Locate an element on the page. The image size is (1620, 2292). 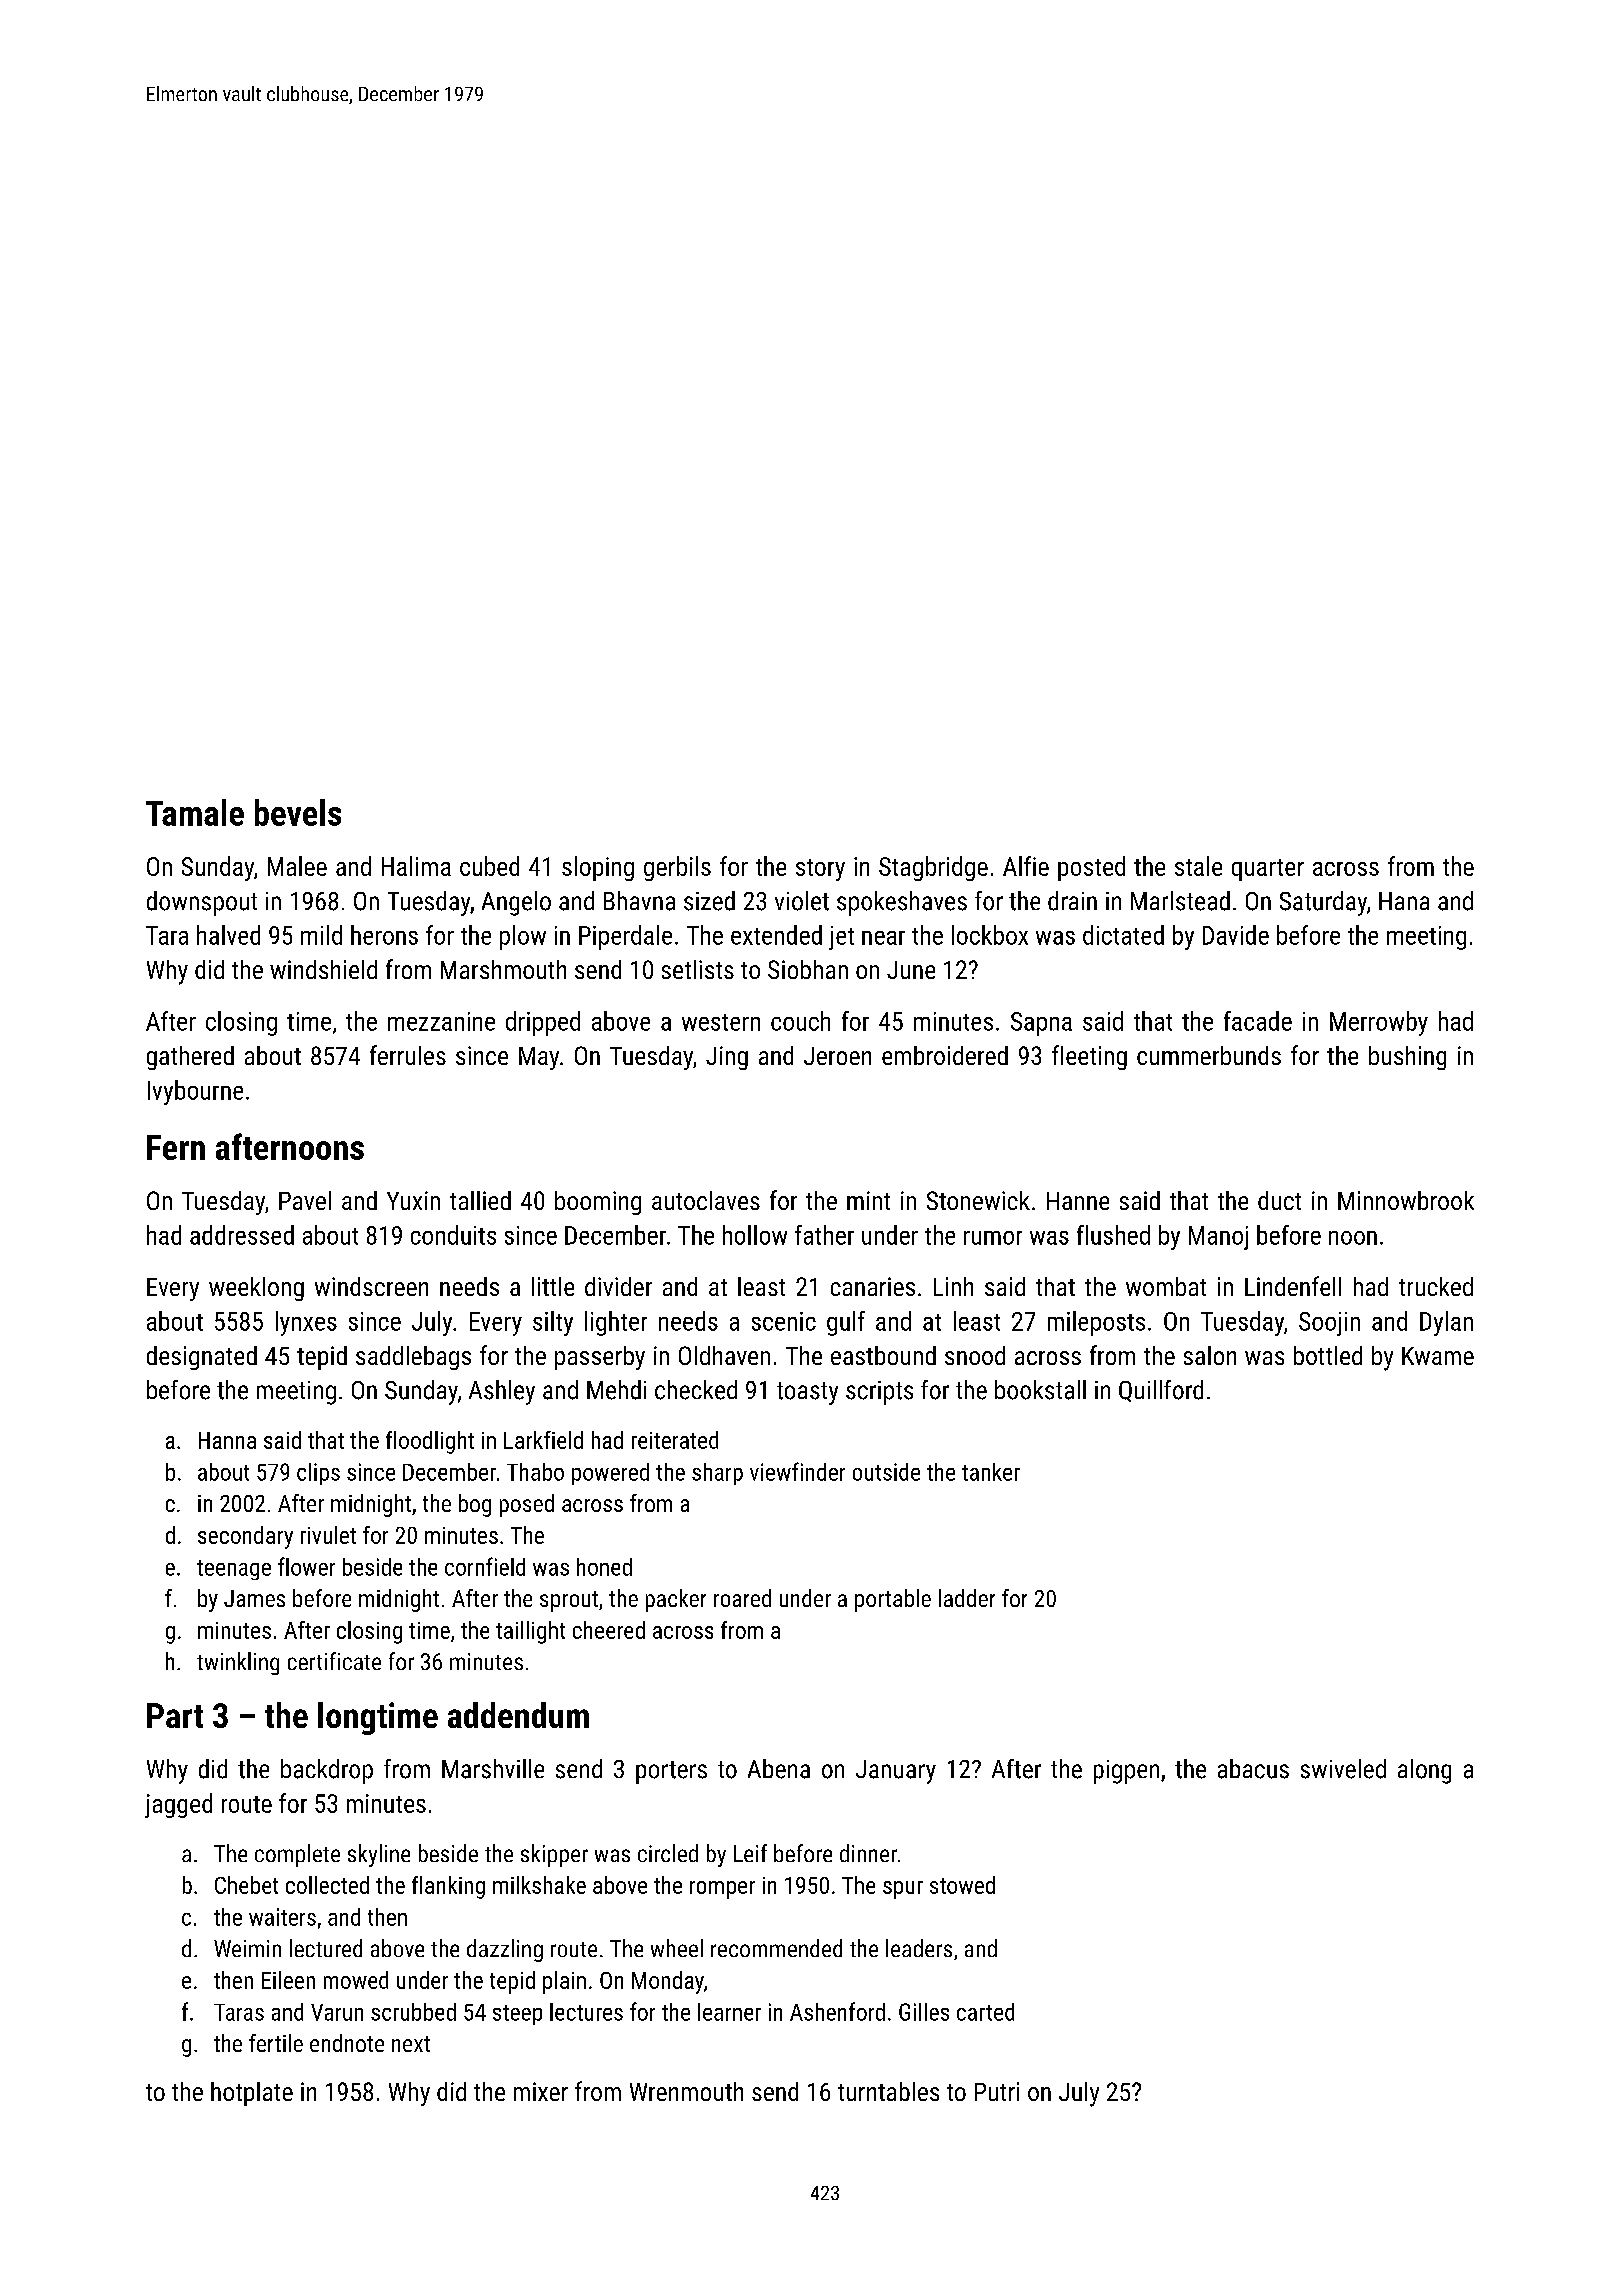
Wrenmouth is located at coordinates (686, 2091).
